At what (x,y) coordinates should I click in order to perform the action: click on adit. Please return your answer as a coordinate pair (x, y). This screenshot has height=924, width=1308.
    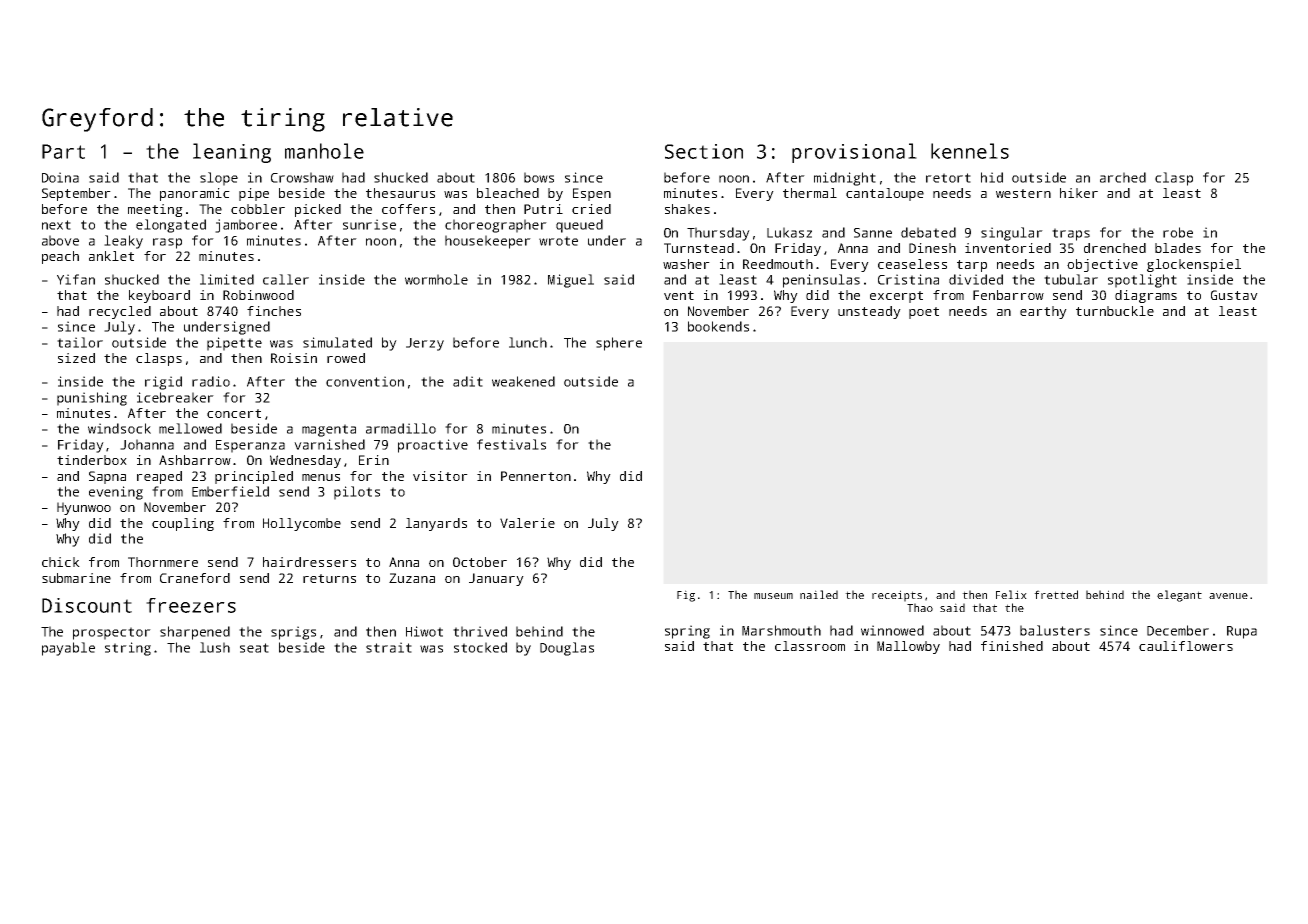
    Looking at the image, I should click on (468, 381).
